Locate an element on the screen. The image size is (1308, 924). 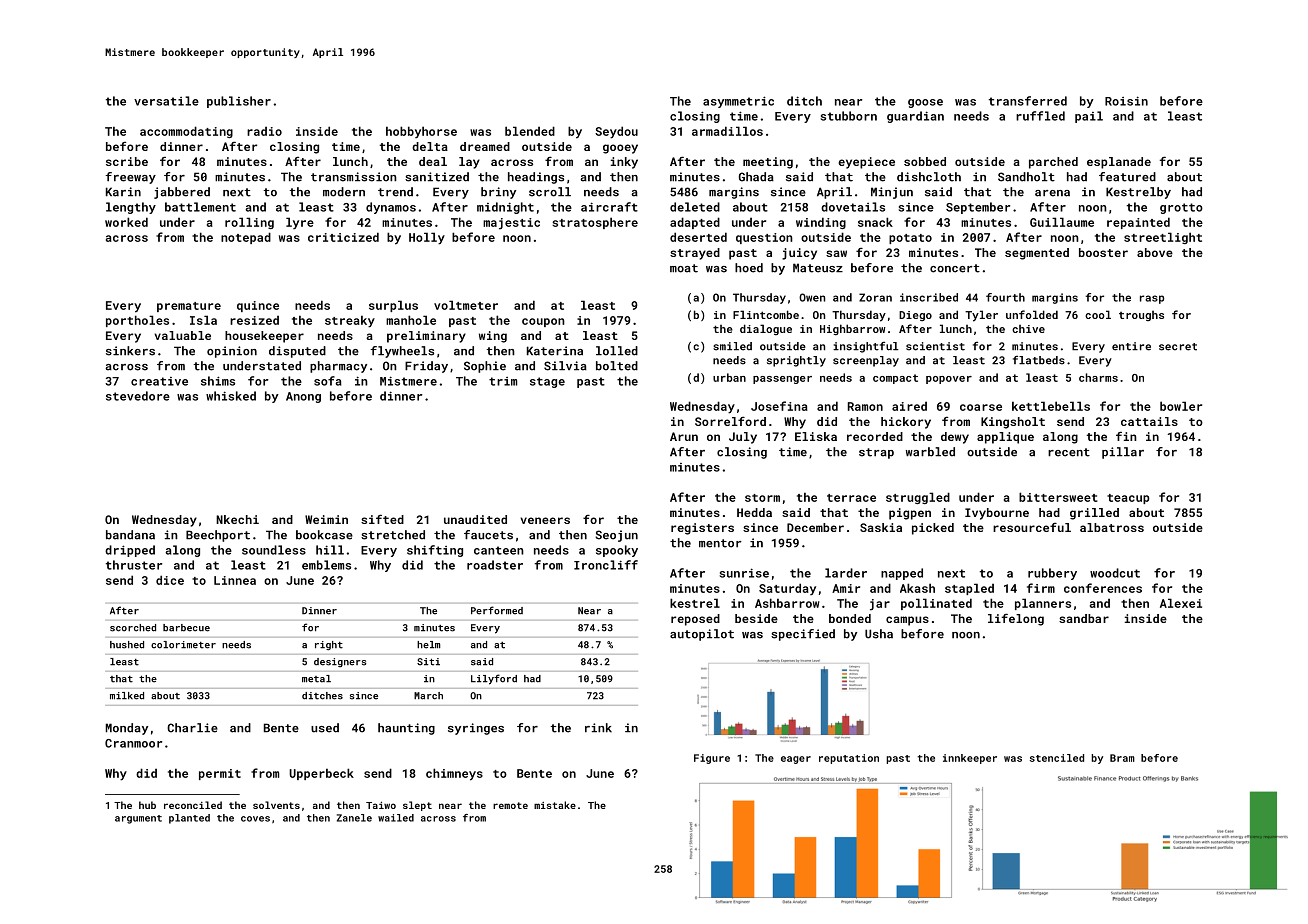
goose is located at coordinates (925, 103).
